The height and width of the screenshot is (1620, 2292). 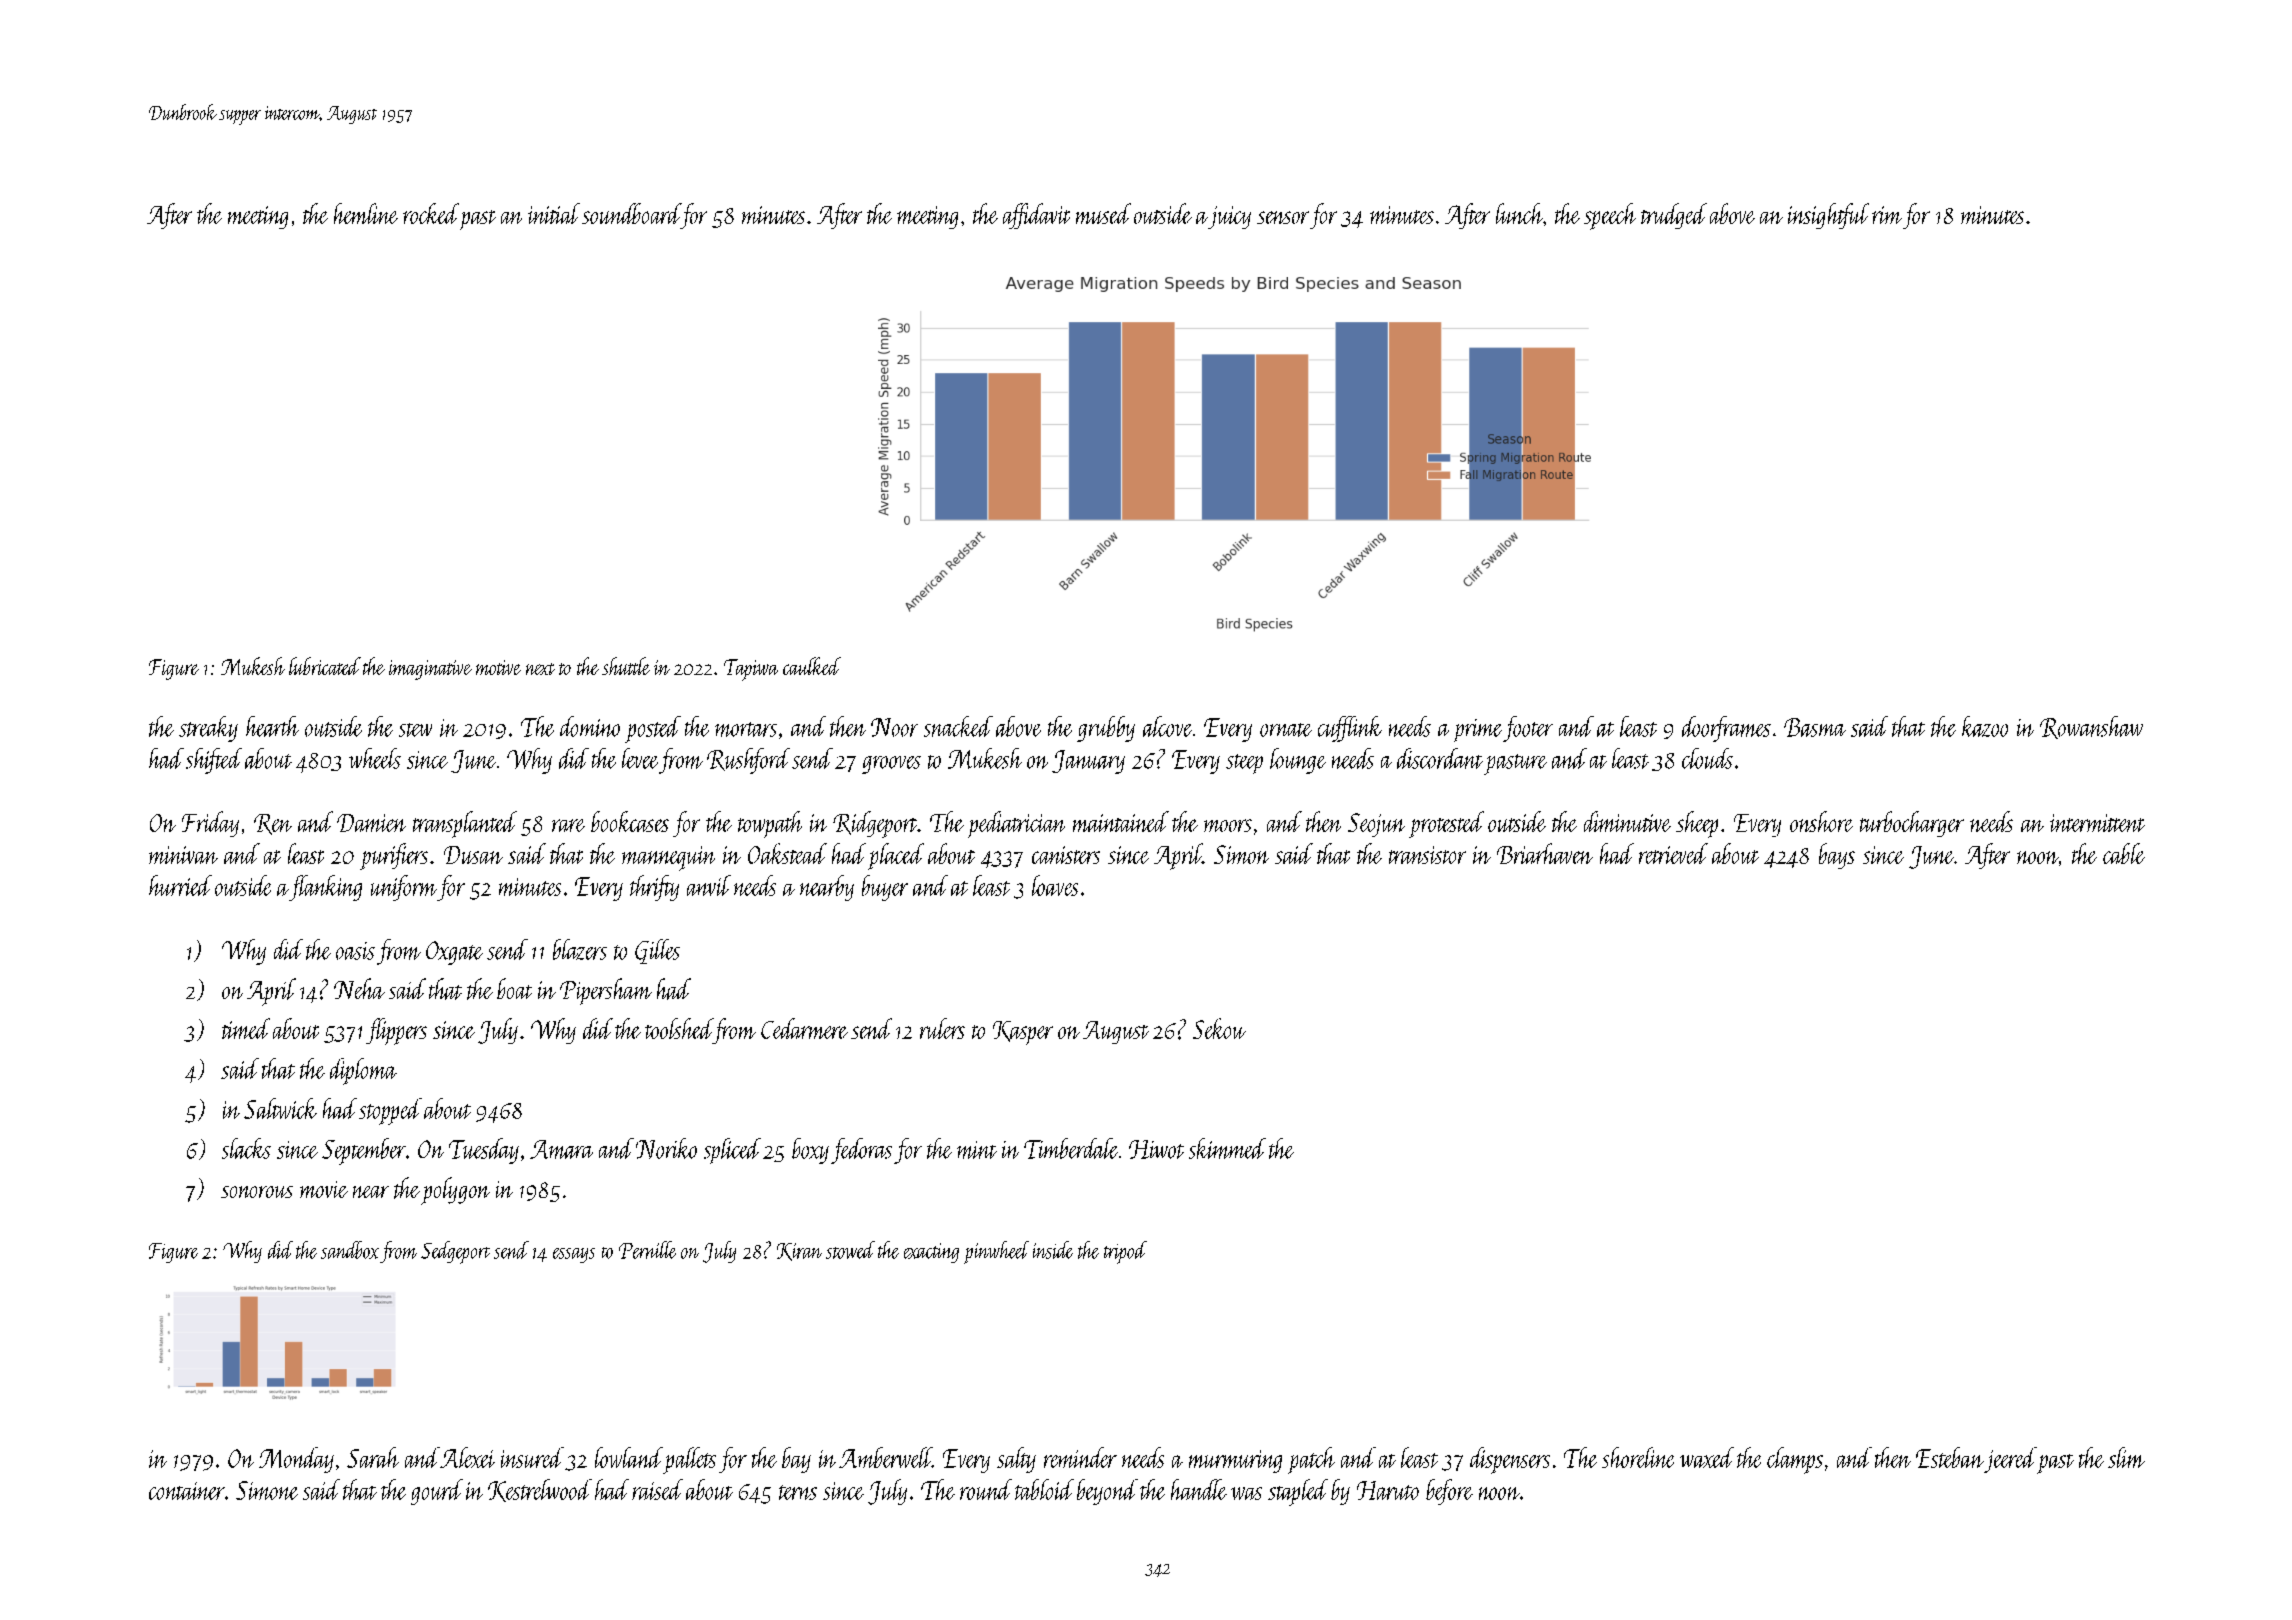 What do you see at coordinates (2010, 1460) in the screenshot?
I see `jeered` at bounding box center [2010, 1460].
